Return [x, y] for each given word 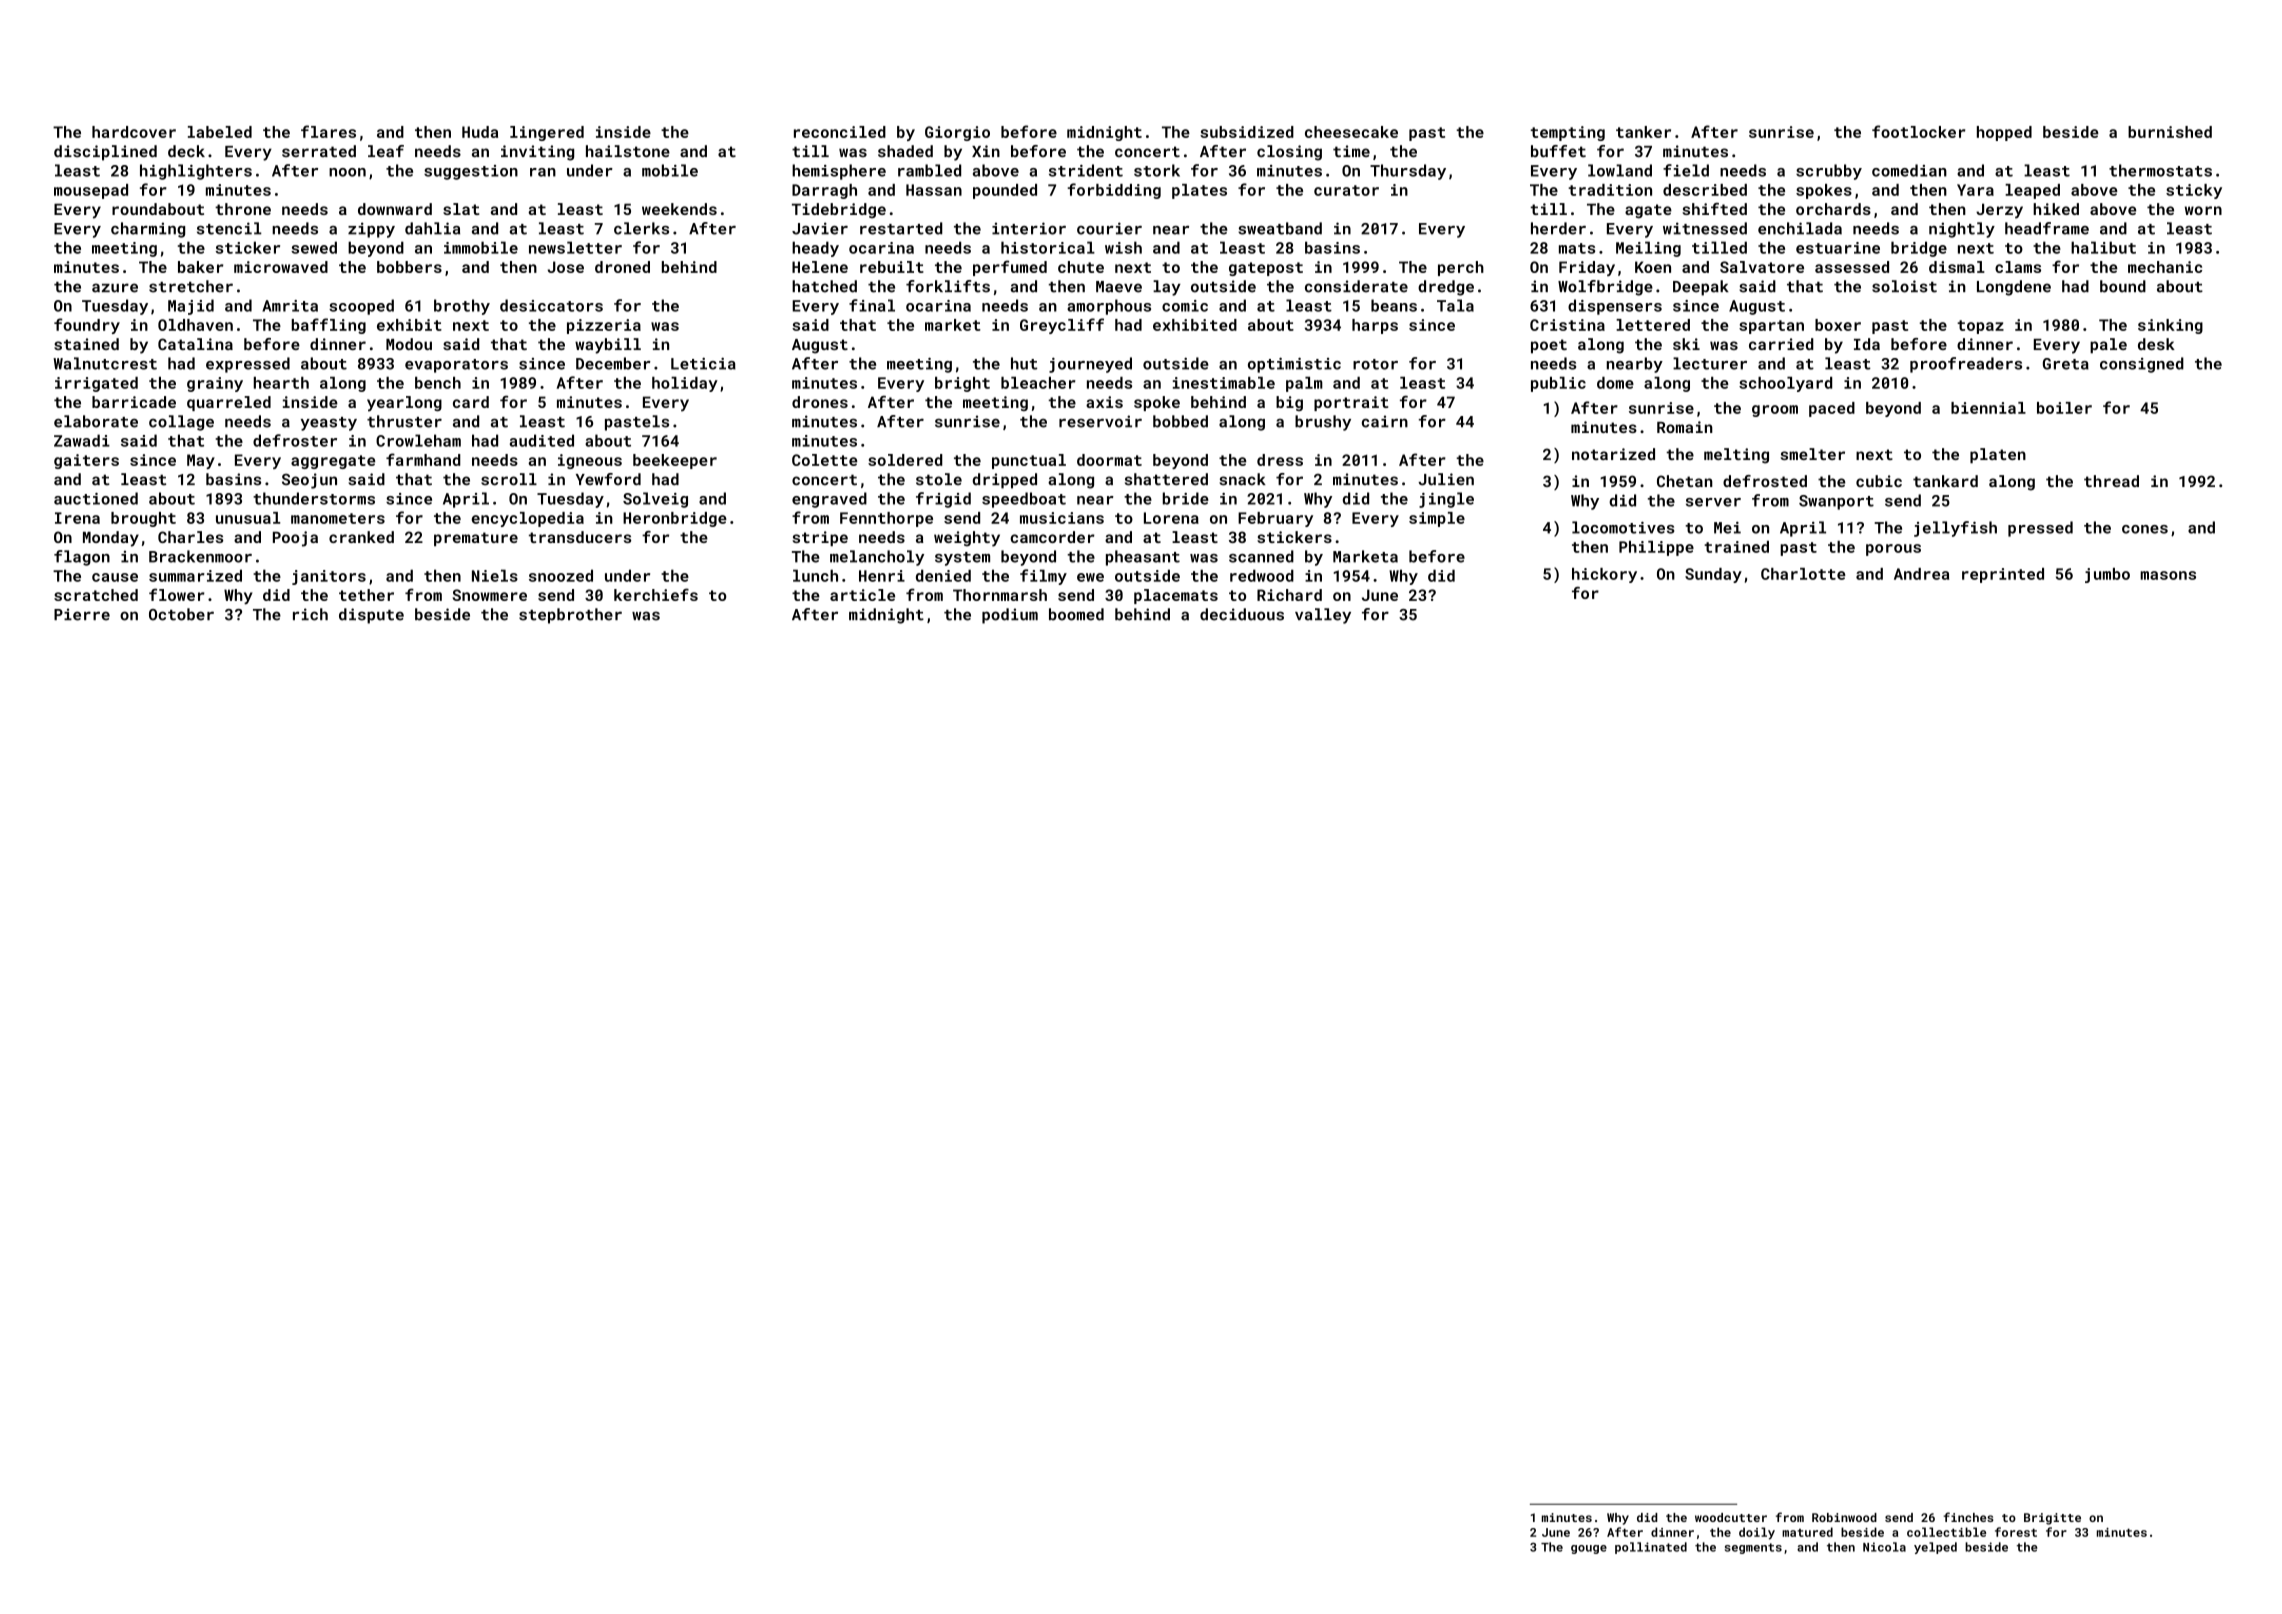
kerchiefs [656, 594]
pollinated [1651, 1548]
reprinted [2003, 575]
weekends [679, 209]
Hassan [934, 190]
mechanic [2165, 267]
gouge [1589, 1549]
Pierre [82, 614]
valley [1323, 616]
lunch [815, 575]
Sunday [1713, 575]
